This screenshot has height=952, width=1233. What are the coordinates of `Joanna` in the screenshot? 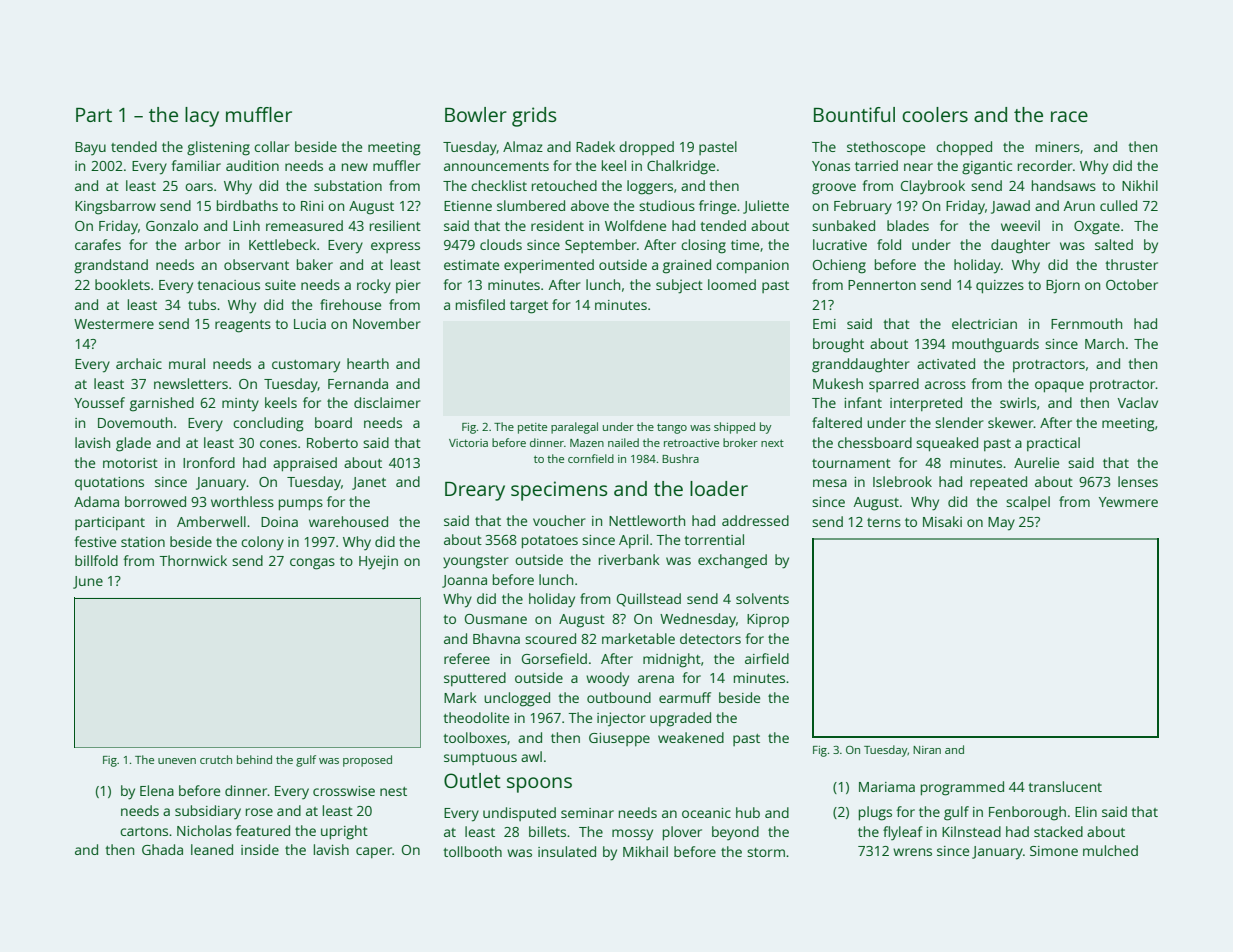 It's located at (464, 581).
